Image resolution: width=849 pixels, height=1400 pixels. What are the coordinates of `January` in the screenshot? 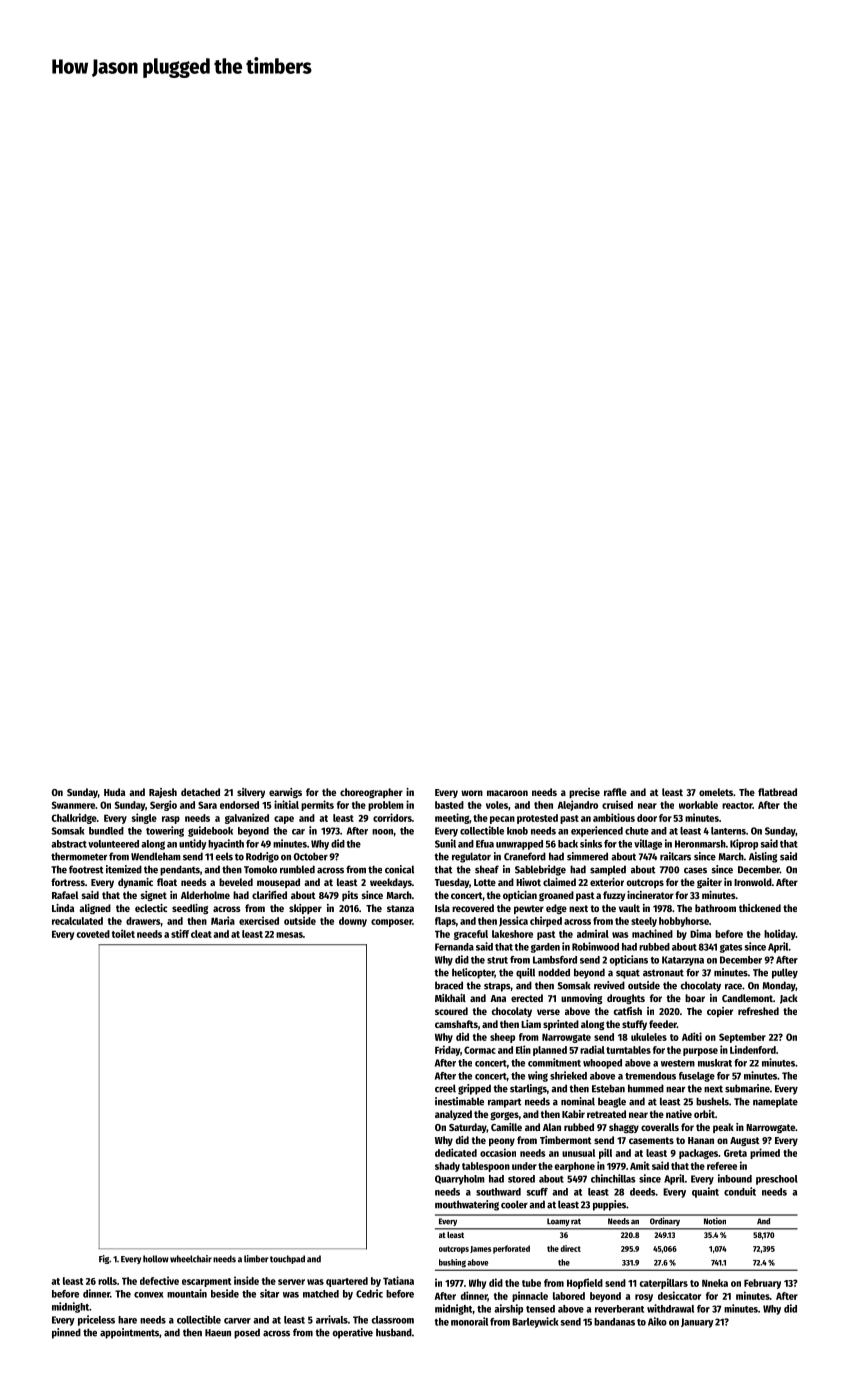 It's located at (697, 1323).
